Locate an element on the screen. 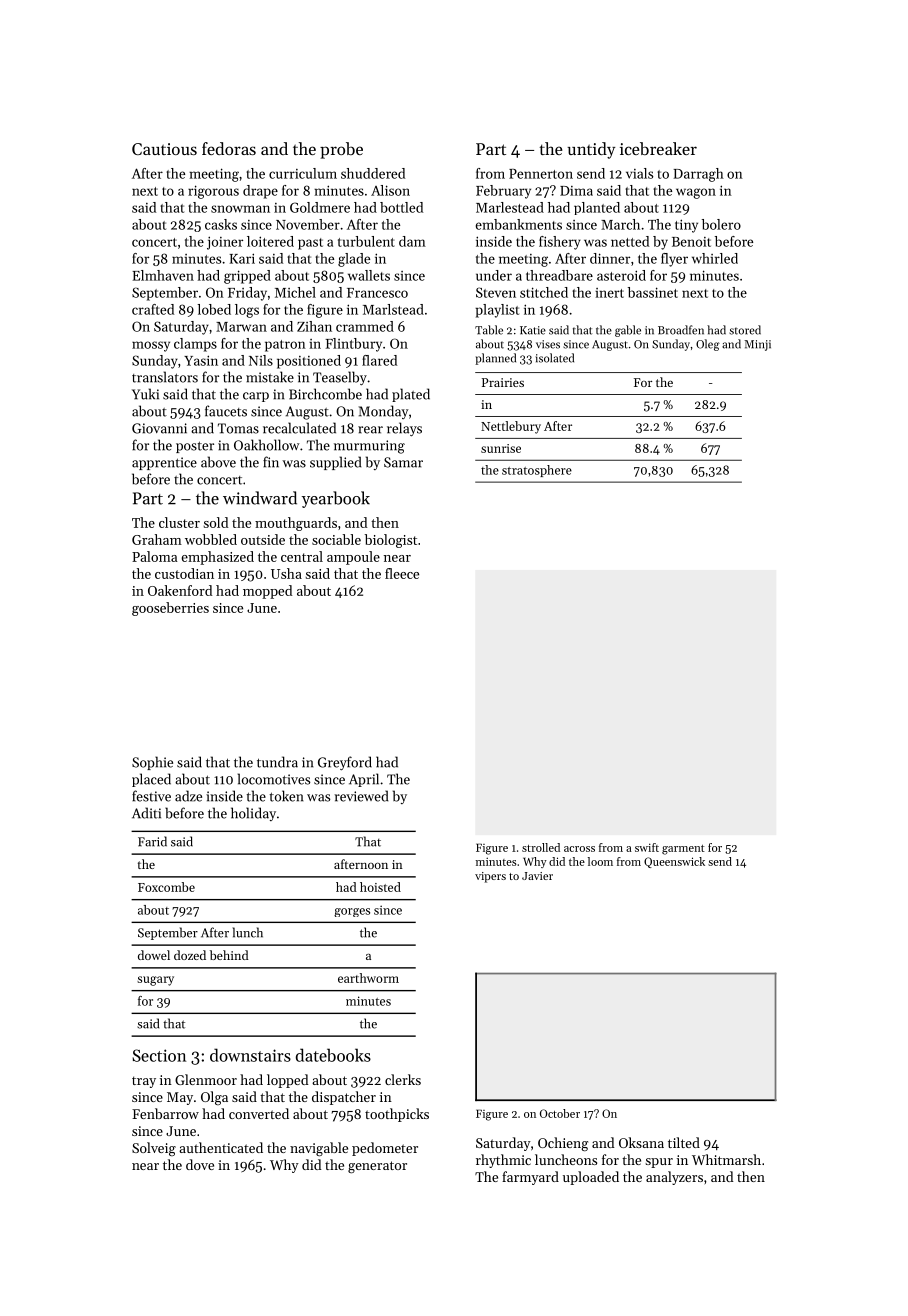 This screenshot has height=1316, width=908. Cautious is located at coordinates (164, 149).
